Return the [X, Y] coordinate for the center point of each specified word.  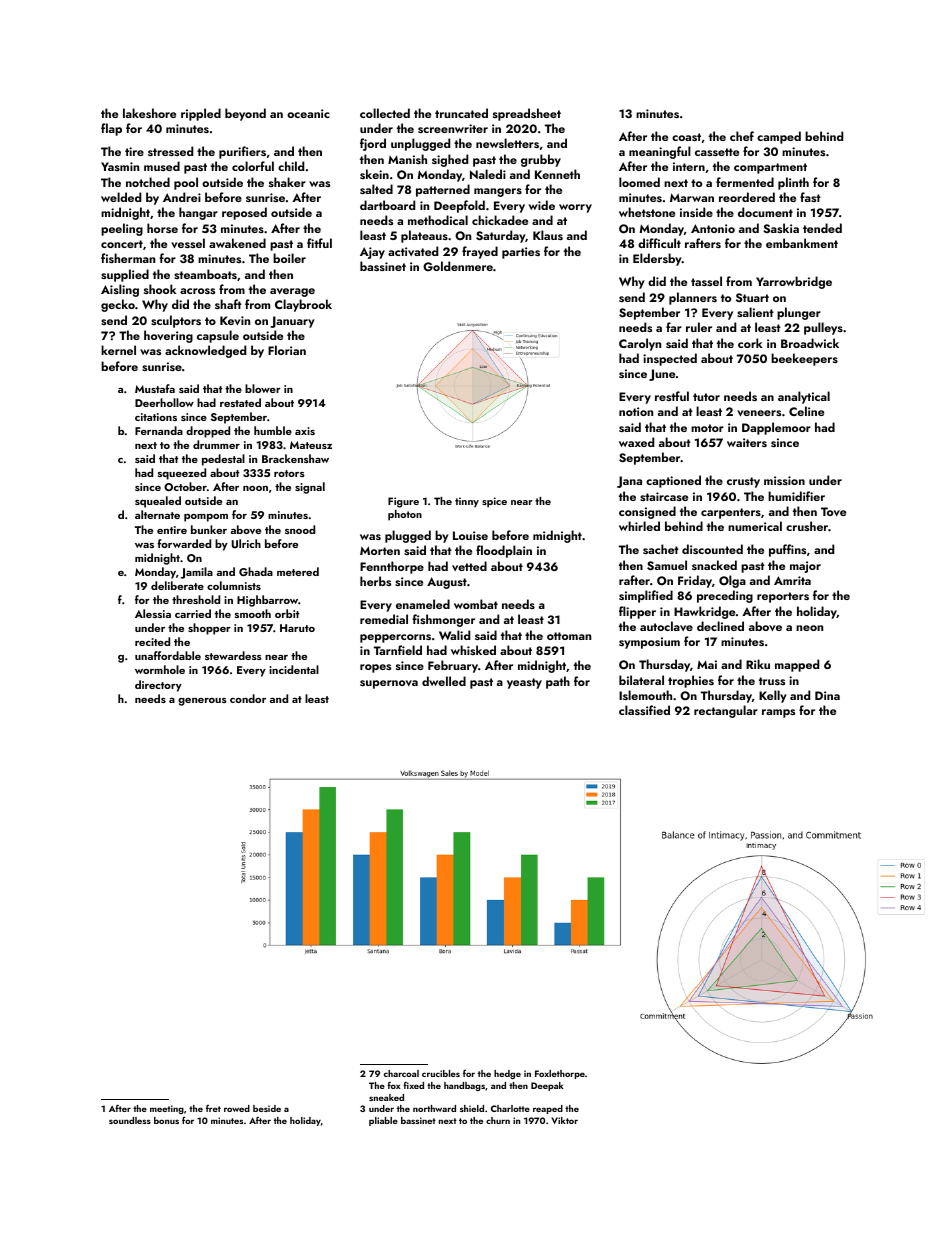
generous [202, 702]
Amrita [792, 580]
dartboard [387, 205]
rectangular [726, 711]
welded [121, 197]
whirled [639, 526]
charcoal [401, 1073]
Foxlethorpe [560, 1074]
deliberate [177, 585]
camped [779, 137]
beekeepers [804, 359]
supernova [389, 684]
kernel [118, 350]
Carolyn [640, 344]
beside [267, 1108]
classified [644, 710]
